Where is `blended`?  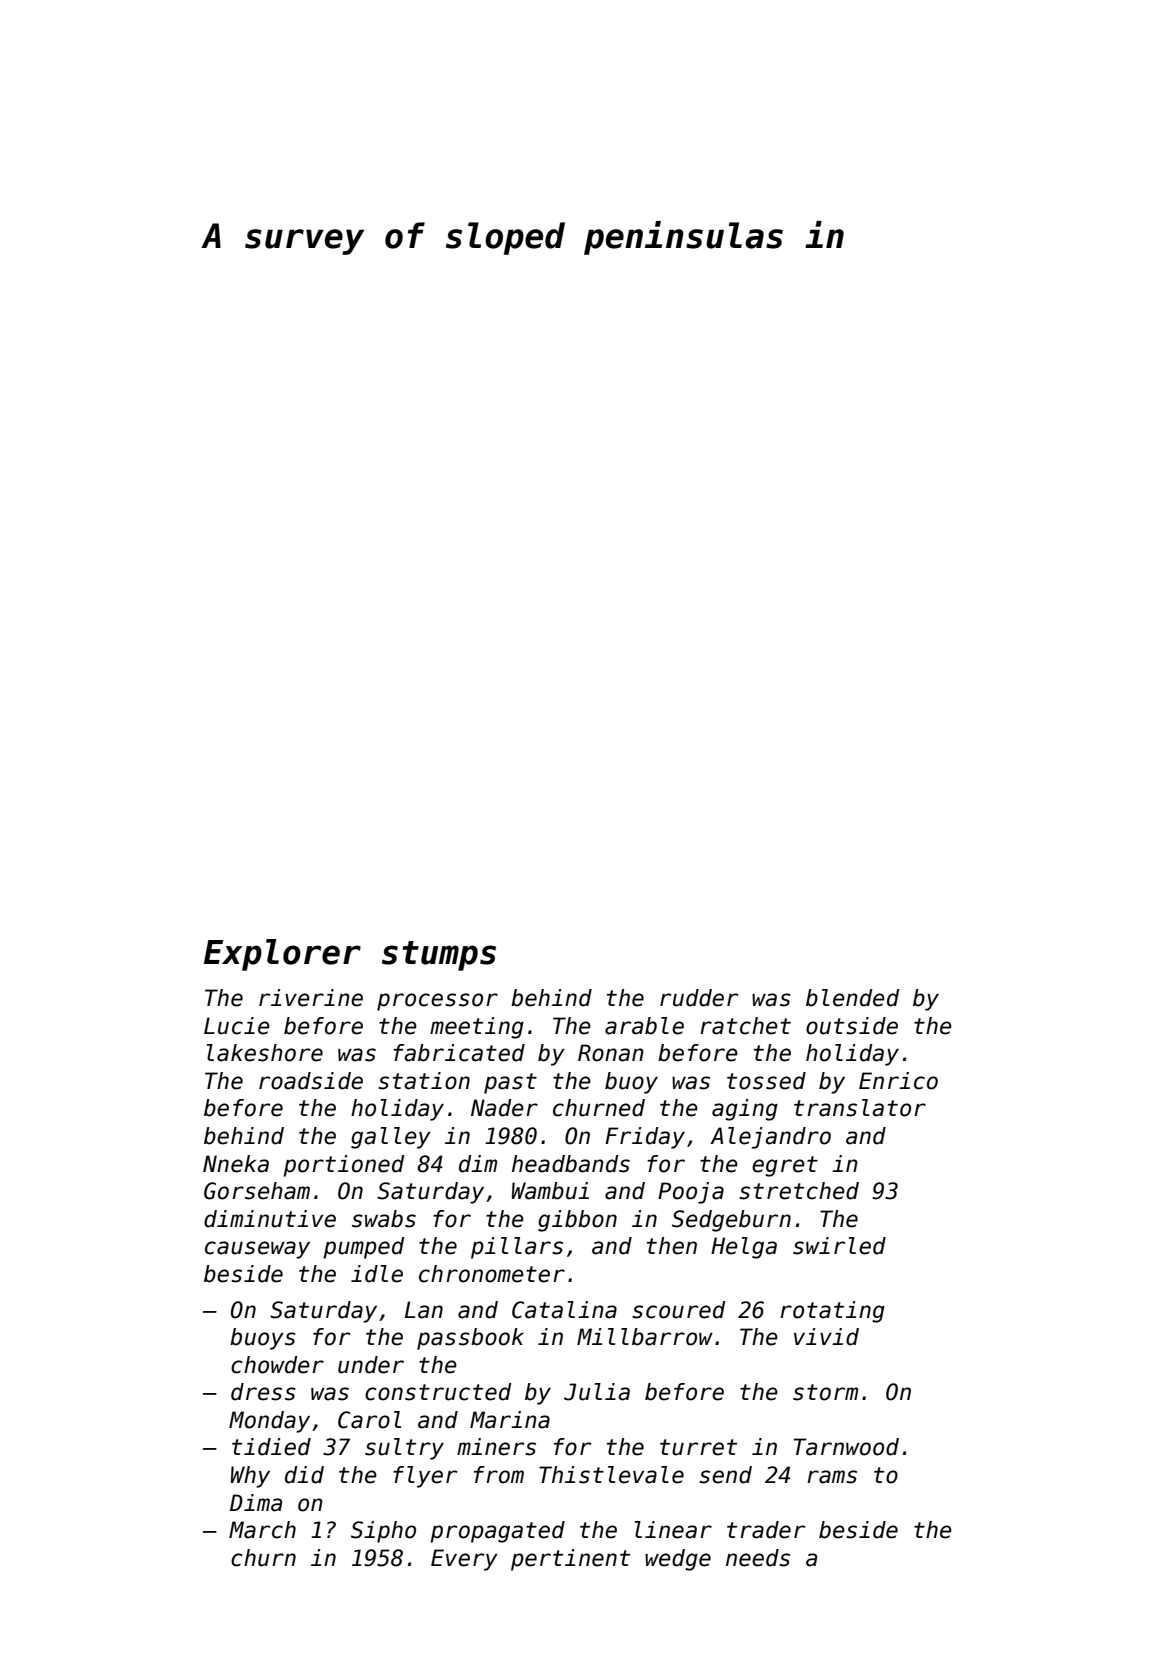 blended is located at coordinates (853, 998).
